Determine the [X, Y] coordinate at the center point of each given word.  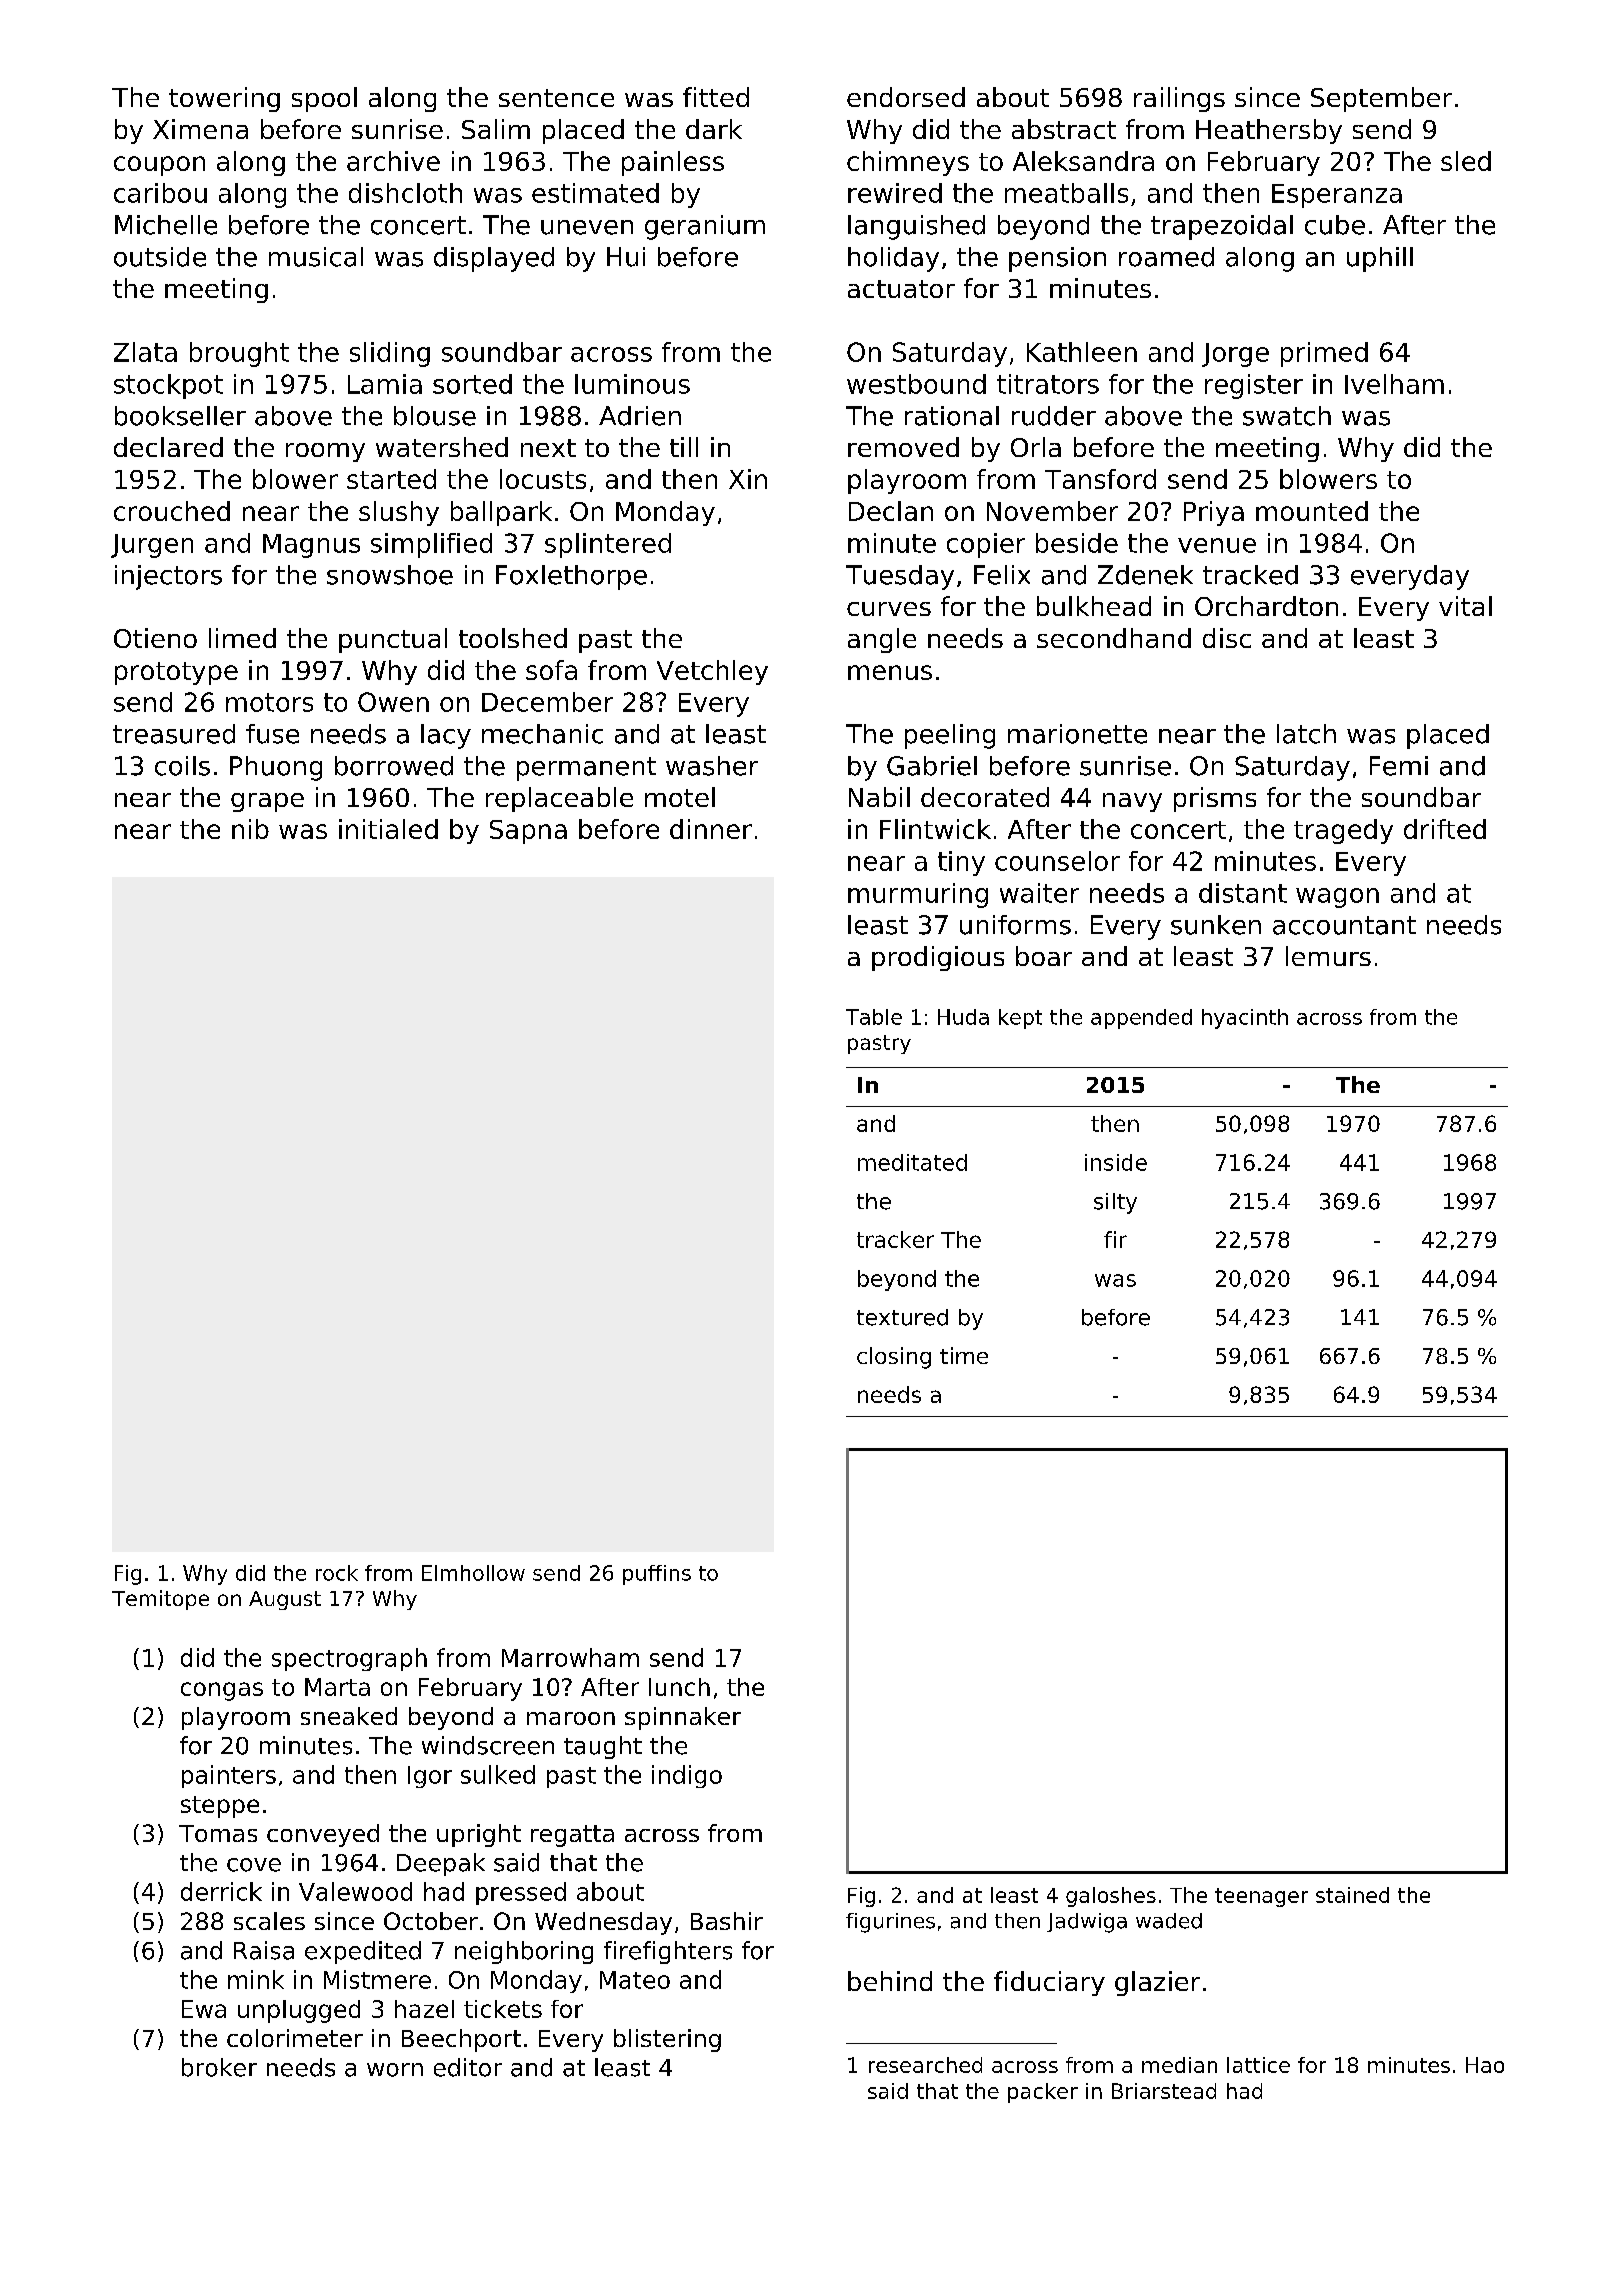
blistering [667, 2040]
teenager [1261, 1897]
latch [1306, 734]
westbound [916, 384]
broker [219, 2067]
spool [324, 99]
